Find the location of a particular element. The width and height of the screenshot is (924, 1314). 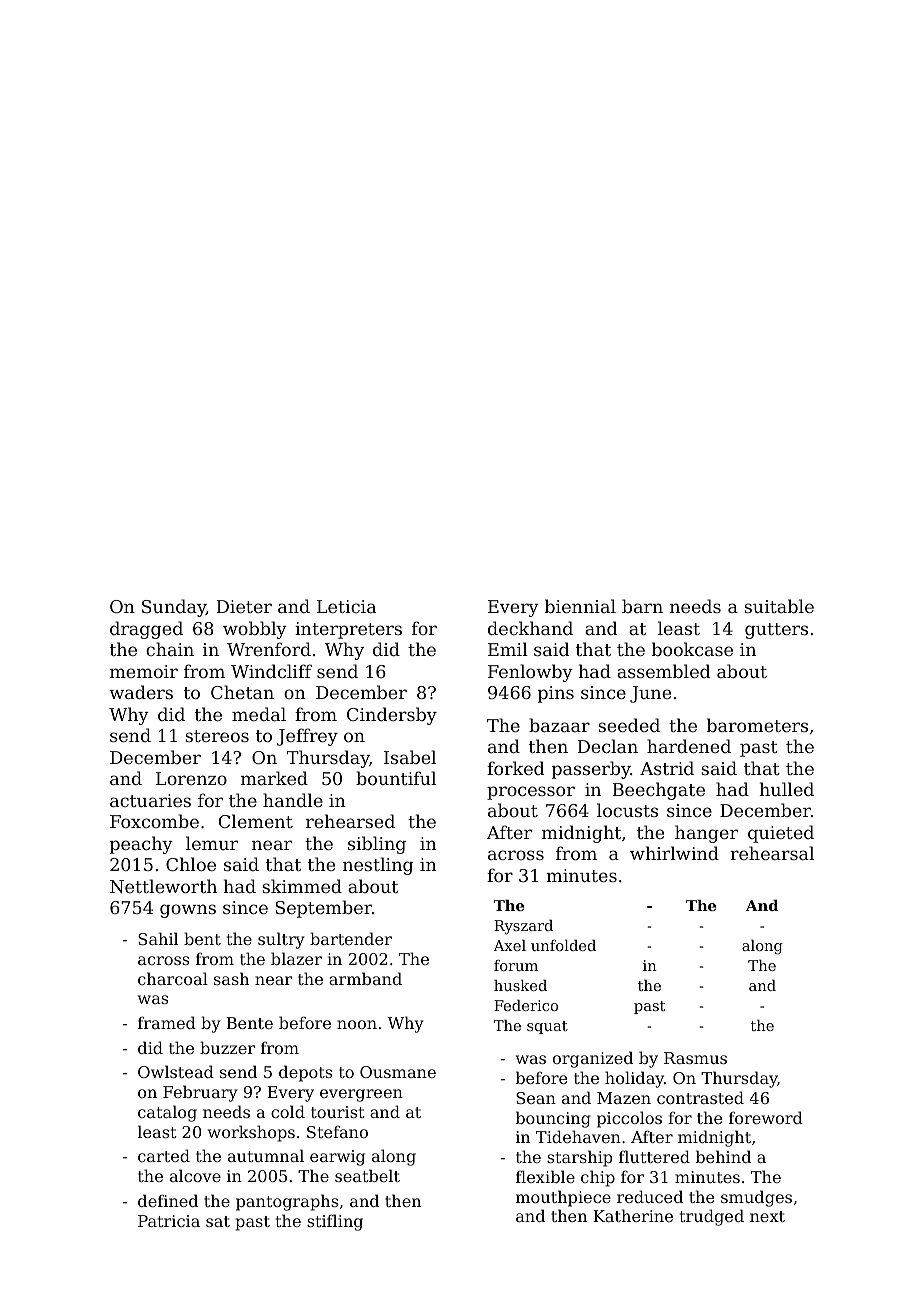

Ryszard is located at coordinates (523, 927).
